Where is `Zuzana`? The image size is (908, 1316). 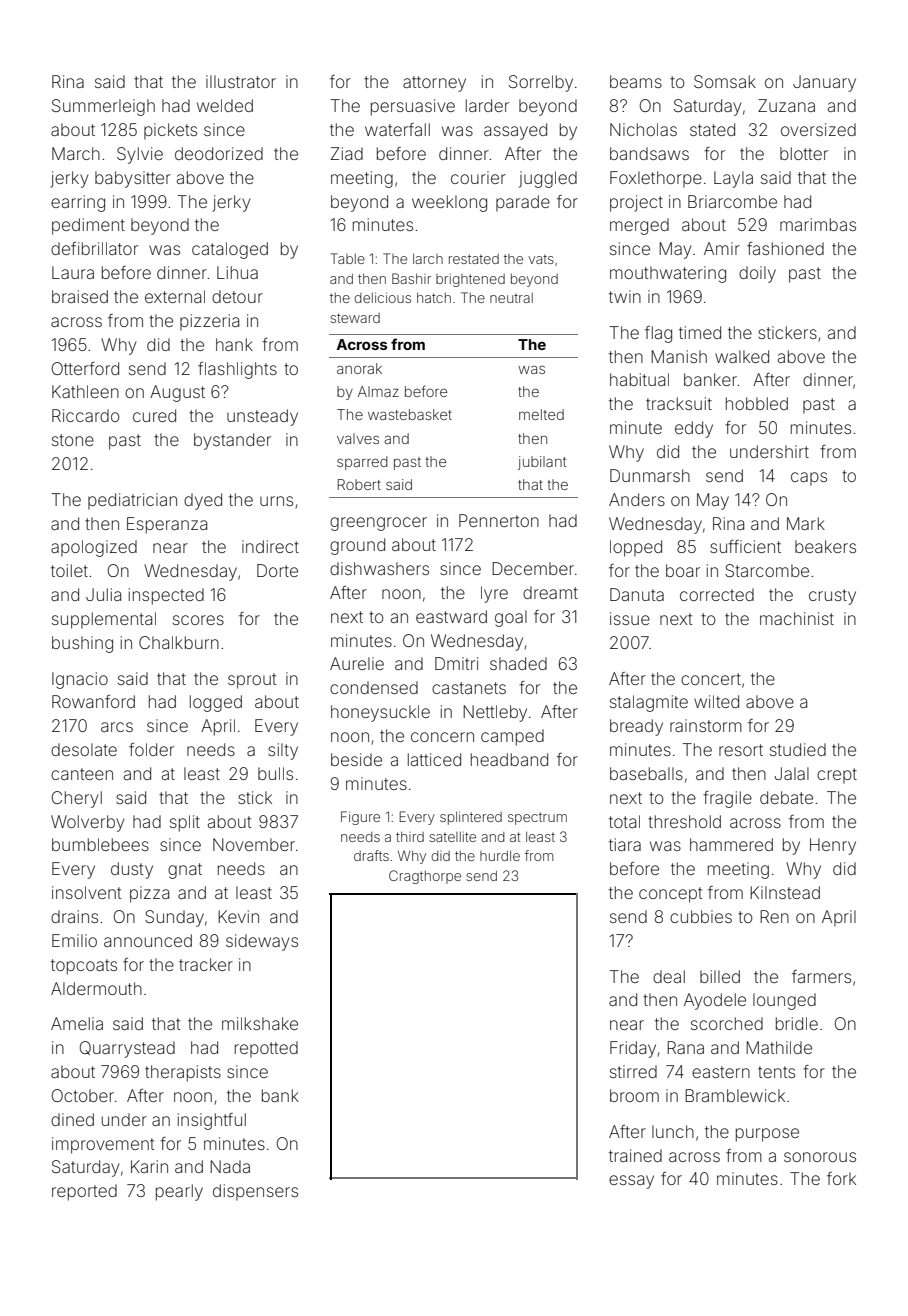 Zuzana is located at coordinates (786, 105).
